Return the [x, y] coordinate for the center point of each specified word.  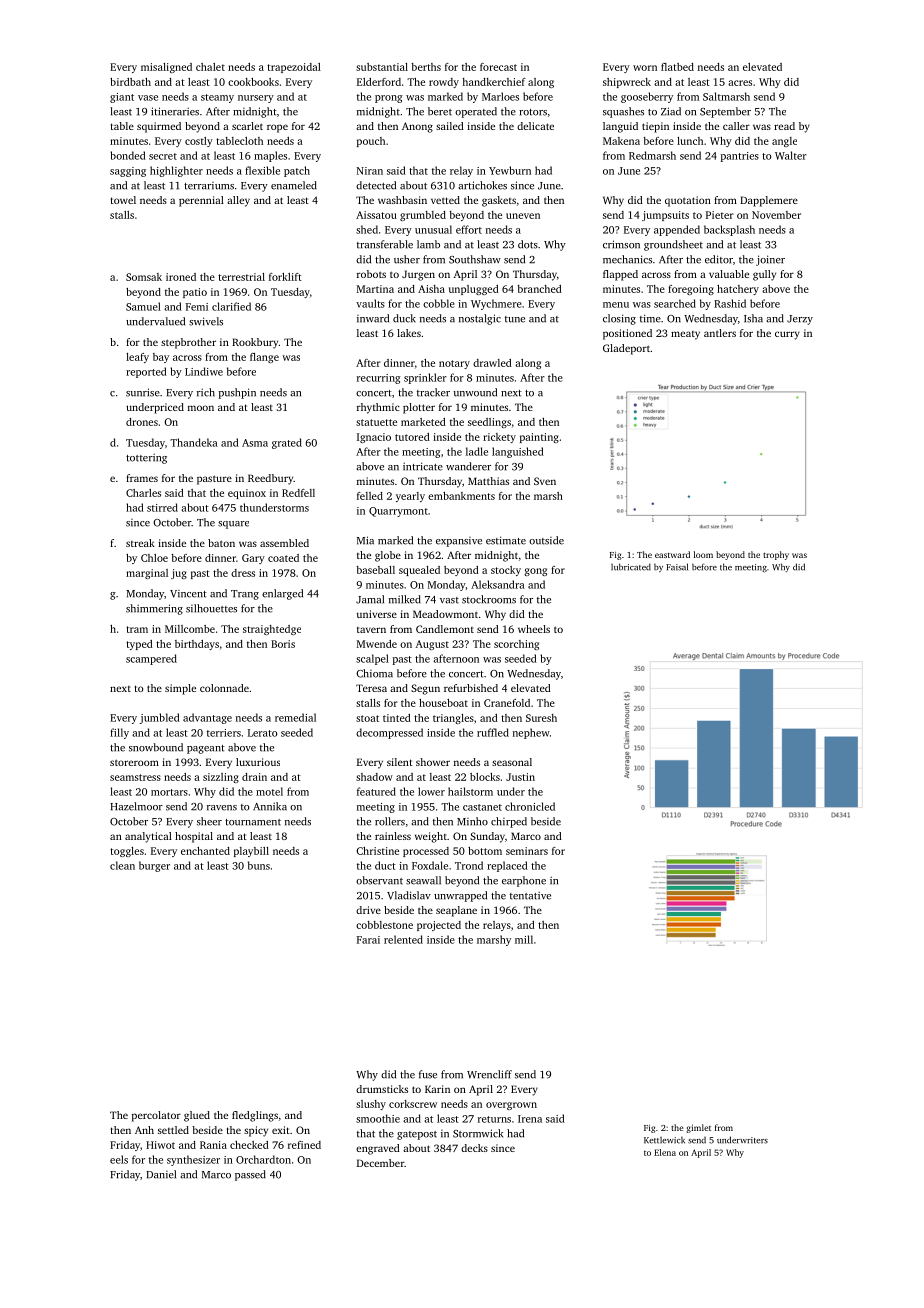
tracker [433, 392]
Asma [255, 443]
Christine [377, 851]
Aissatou [376, 215]
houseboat [443, 703]
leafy [137, 358]
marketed [423, 422]
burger [154, 866]
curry [787, 335]
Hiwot [160, 1145]
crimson [621, 244]
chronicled [530, 806]
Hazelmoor [136, 806]
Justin [520, 777]
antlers [720, 333]
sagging [128, 172]
